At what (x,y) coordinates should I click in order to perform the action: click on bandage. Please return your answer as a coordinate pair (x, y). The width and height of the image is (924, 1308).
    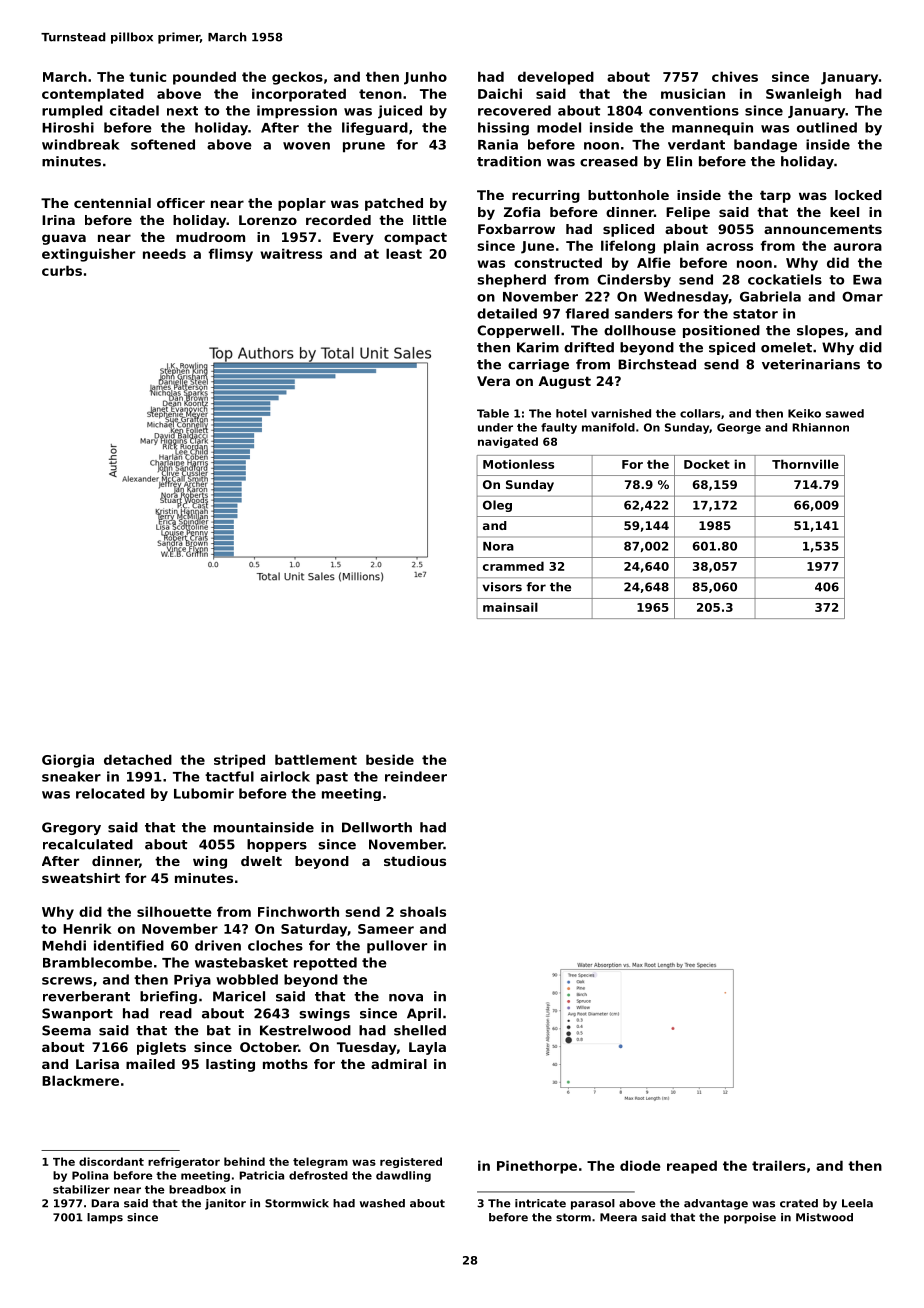
    Looking at the image, I should click on (765, 146).
